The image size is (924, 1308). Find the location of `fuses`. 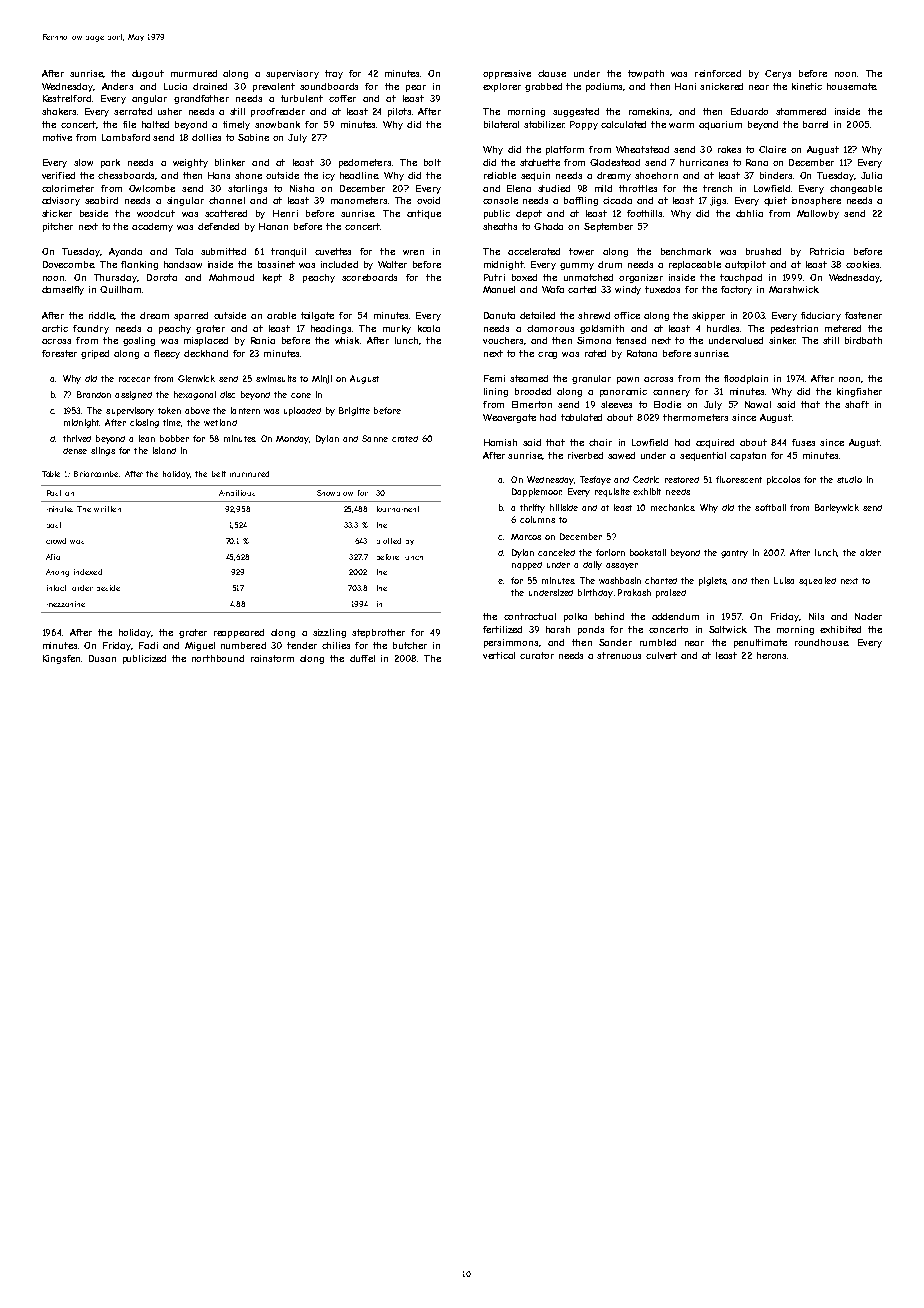

fuses is located at coordinates (803, 442).
